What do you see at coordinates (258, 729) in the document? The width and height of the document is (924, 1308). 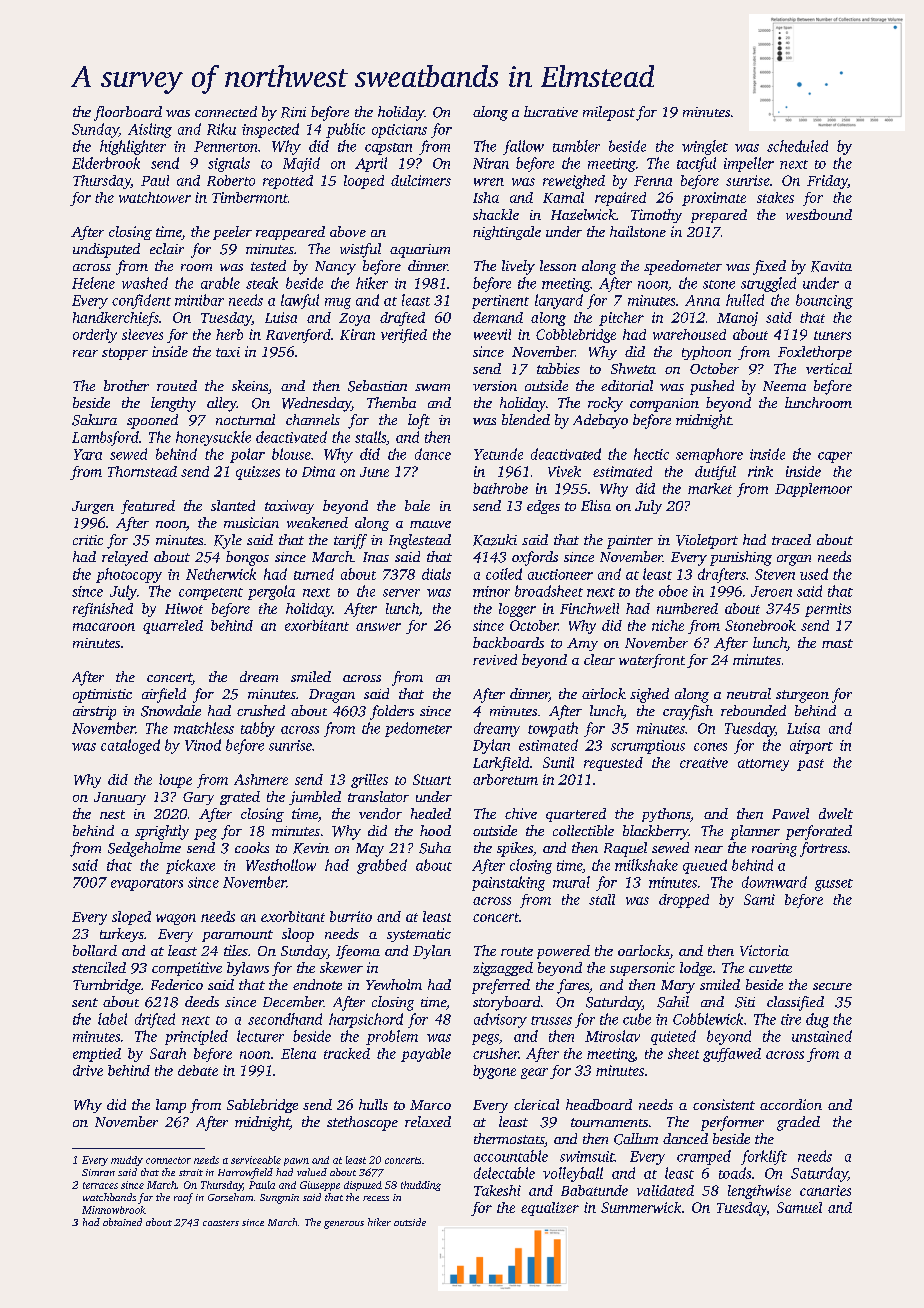 I see `tabby` at bounding box center [258, 729].
